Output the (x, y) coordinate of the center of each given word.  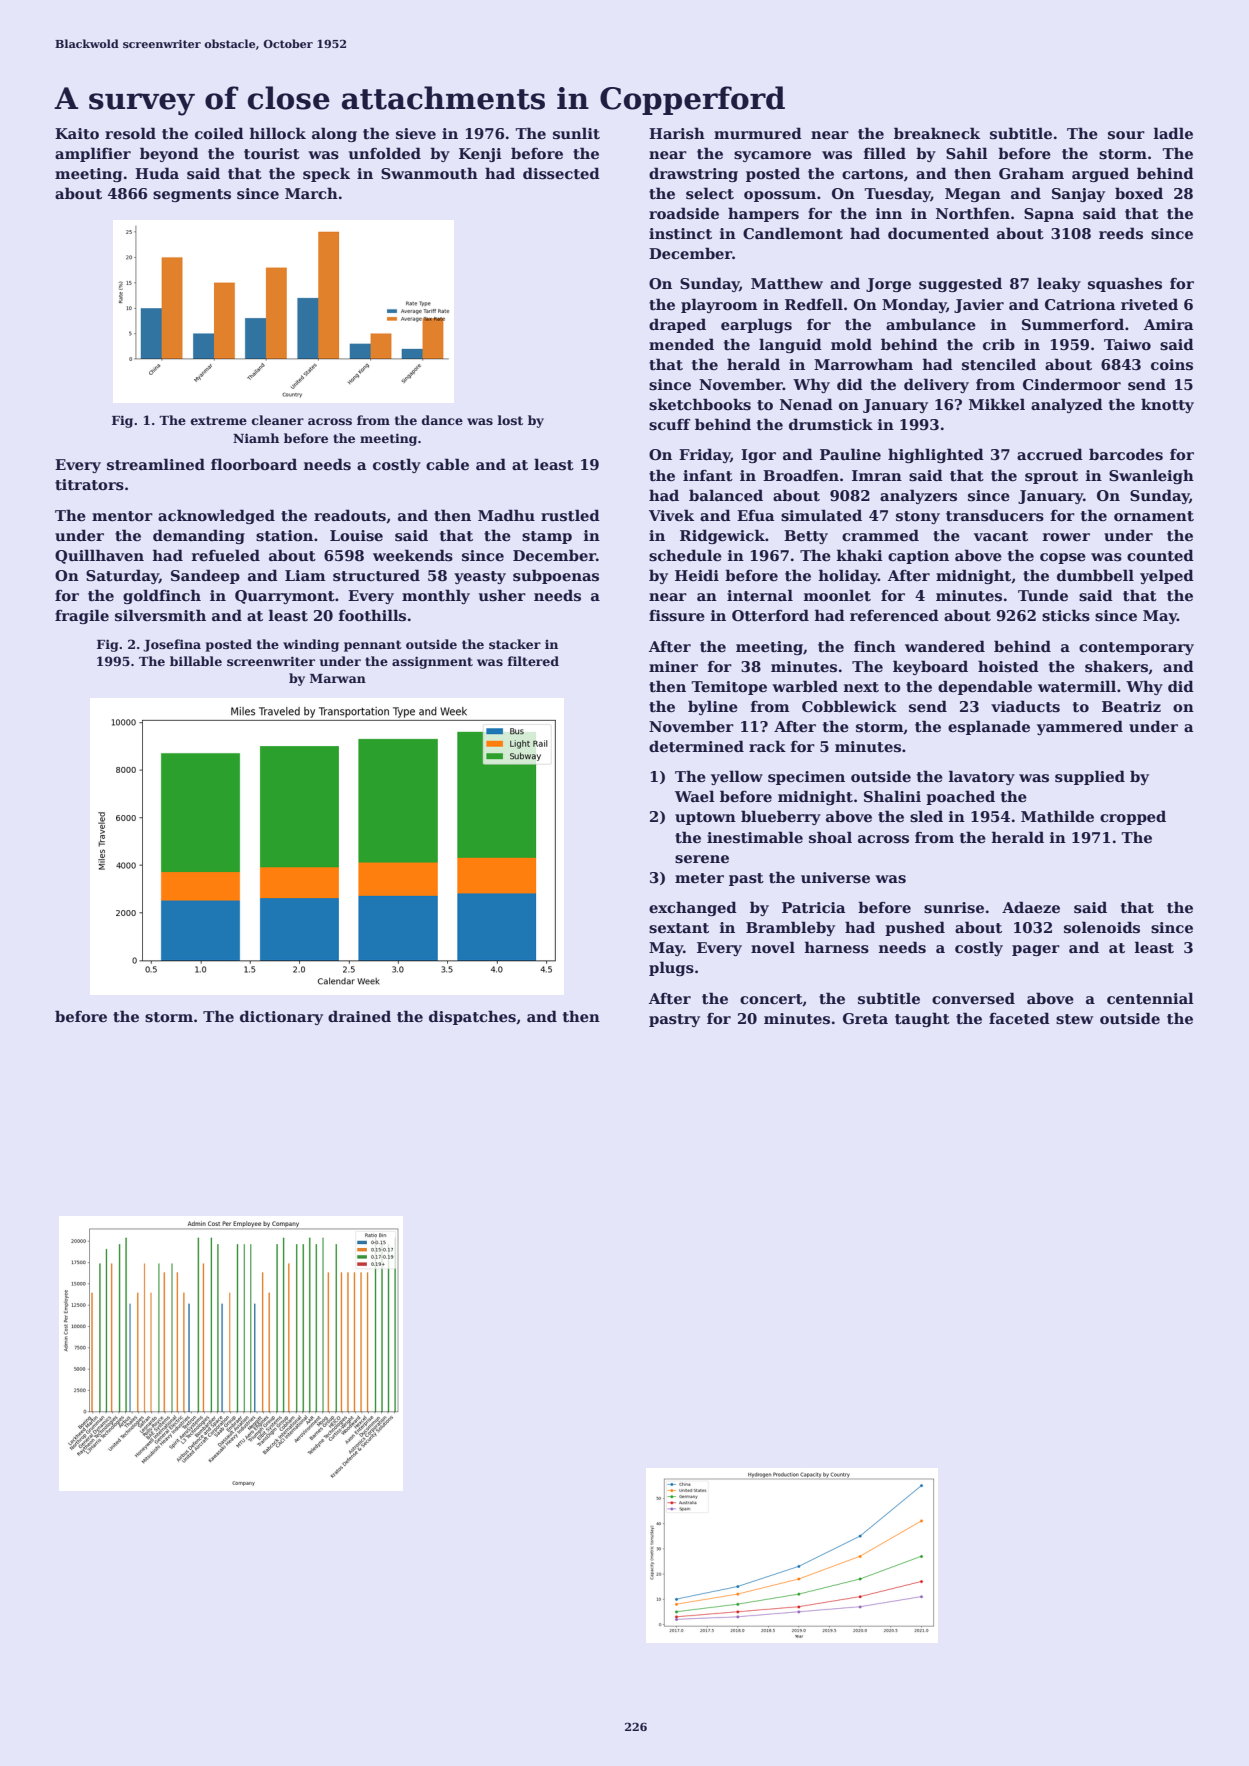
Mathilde (1057, 816)
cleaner (278, 420)
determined (696, 746)
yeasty (480, 577)
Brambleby (790, 928)
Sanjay (1078, 195)
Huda (157, 173)
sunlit (576, 133)
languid (790, 345)
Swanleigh (1151, 476)
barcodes (1126, 454)
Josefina (172, 645)
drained (359, 1016)
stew (1074, 1019)
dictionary (281, 1017)
